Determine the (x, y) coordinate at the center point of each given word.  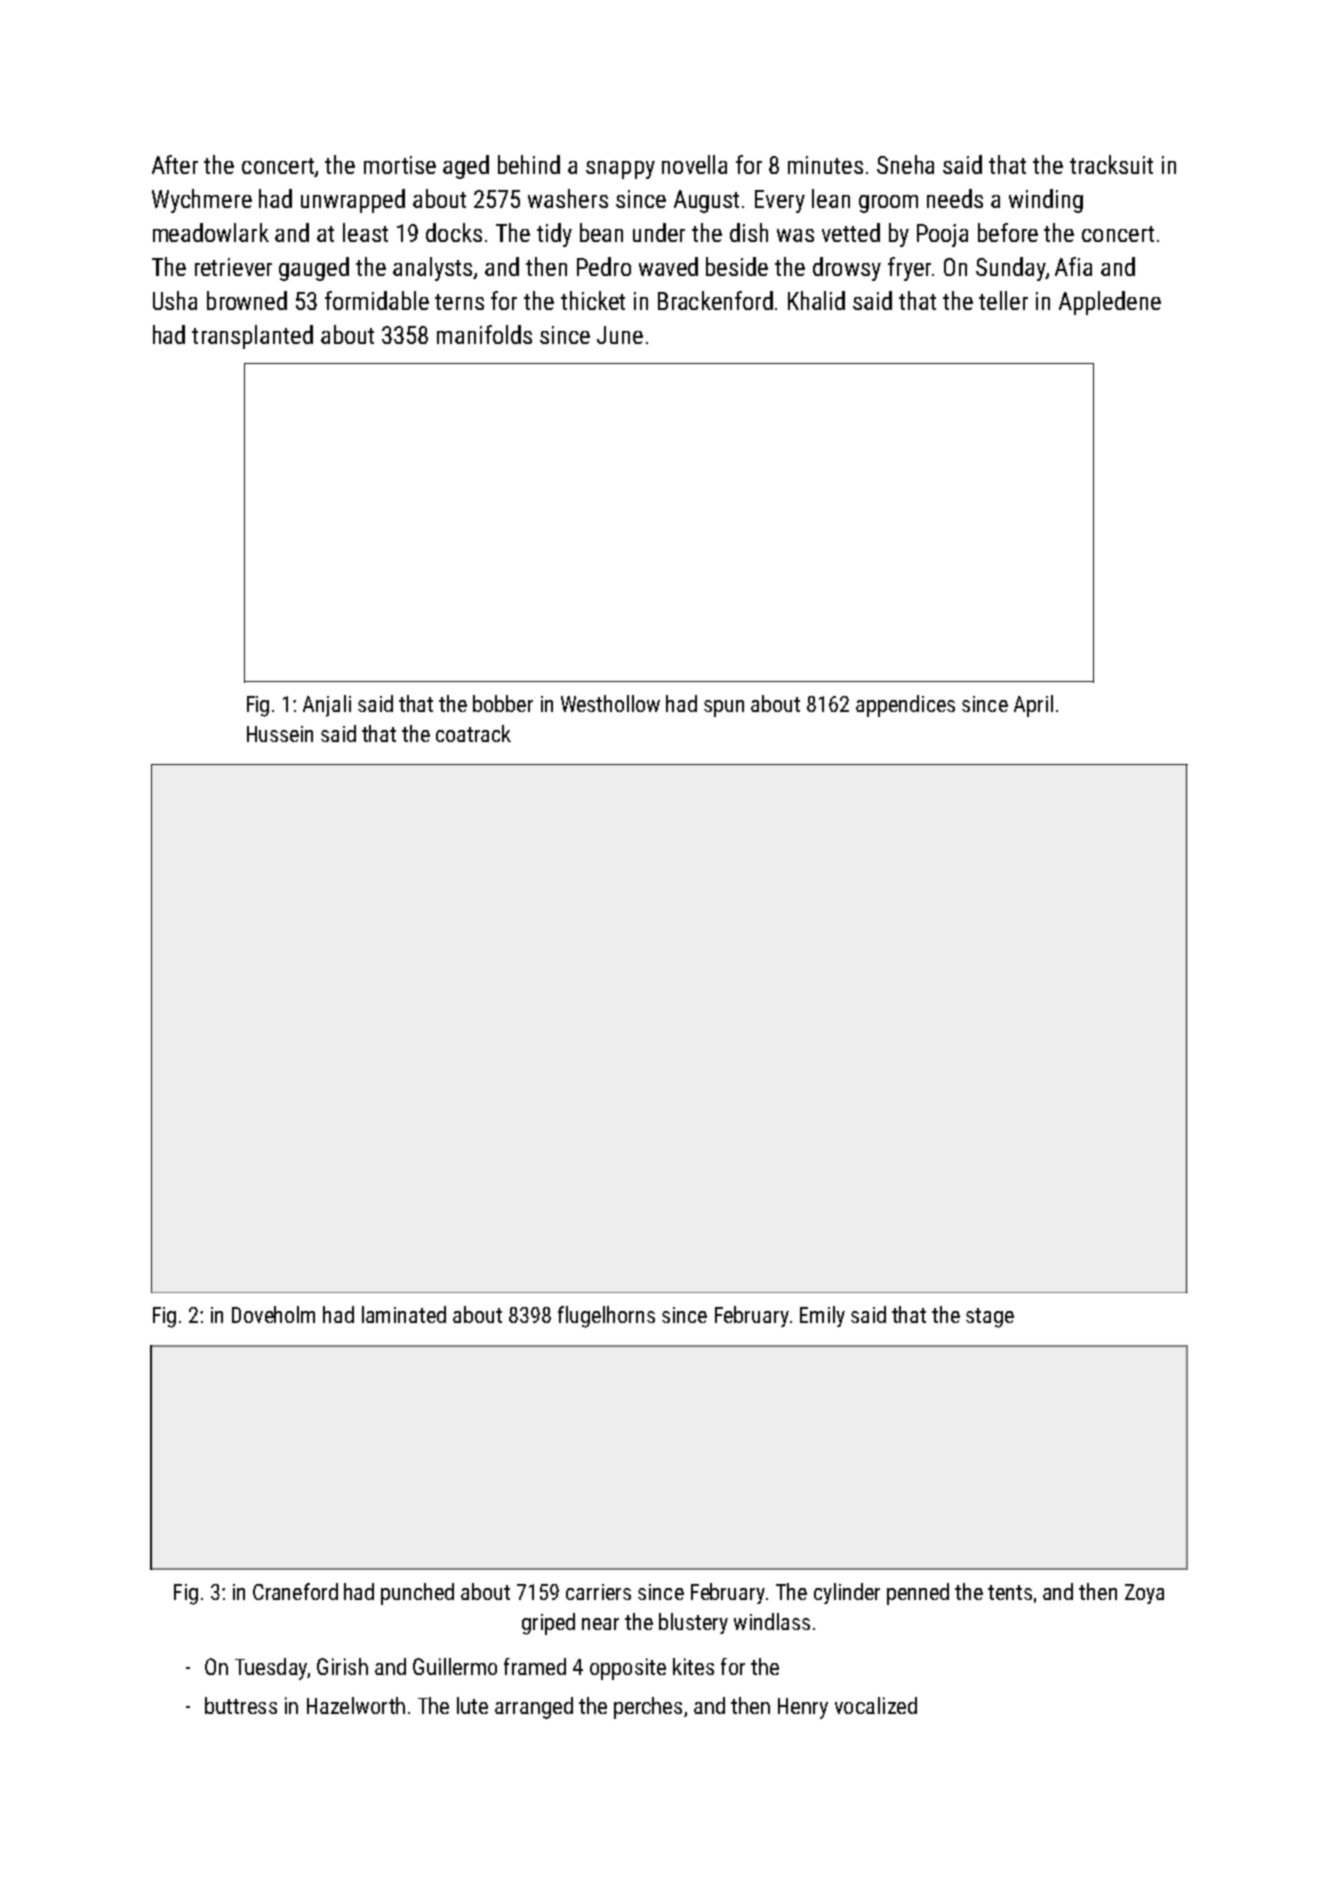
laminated (404, 1314)
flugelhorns (606, 1317)
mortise (400, 165)
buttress (241, 1705)
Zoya (1144, 1594)
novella (694, 164)
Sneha (905, 164)
